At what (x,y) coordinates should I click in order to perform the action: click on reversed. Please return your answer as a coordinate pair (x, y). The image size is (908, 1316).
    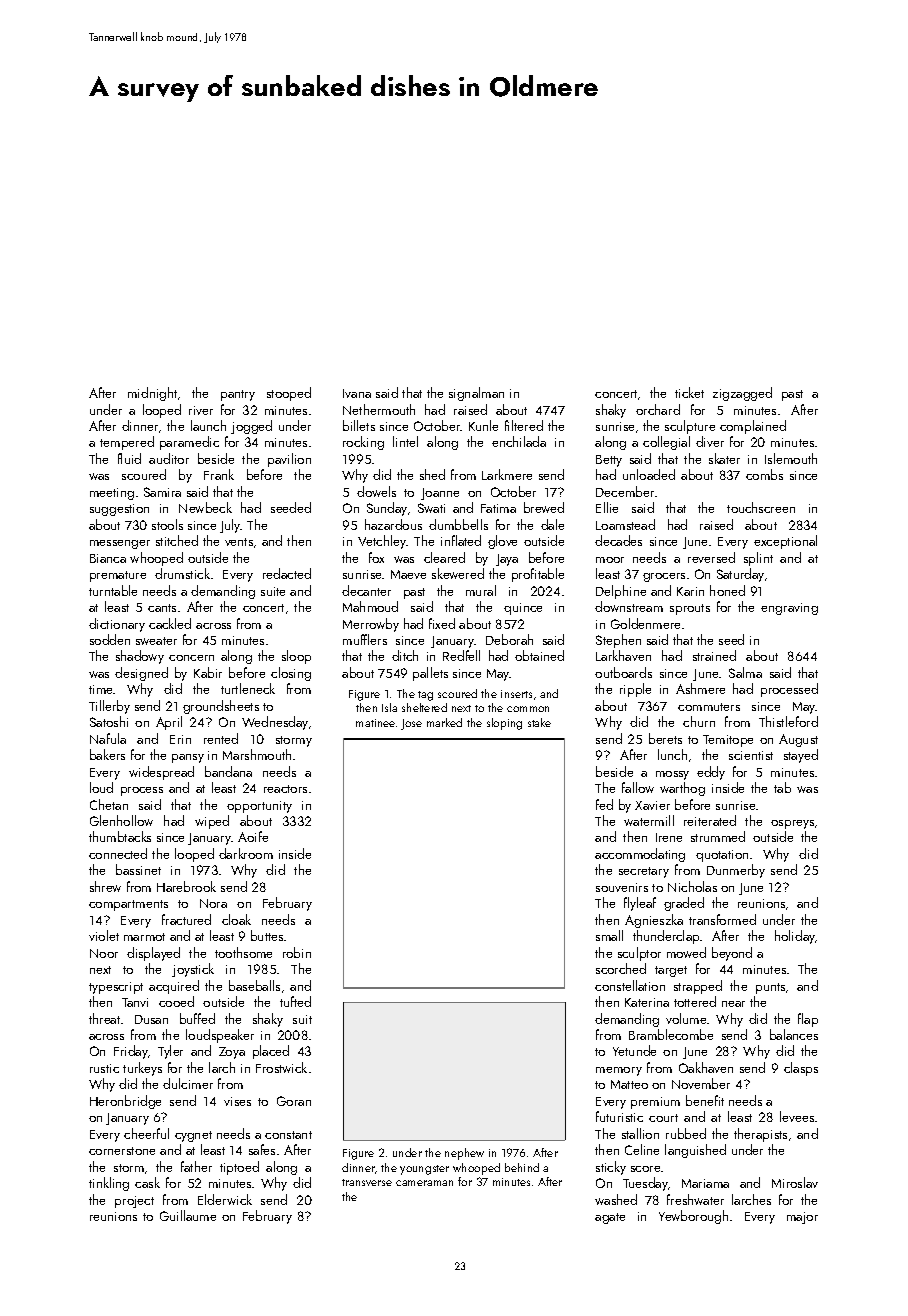
    Looking at the image, I should click on (711, 557).
